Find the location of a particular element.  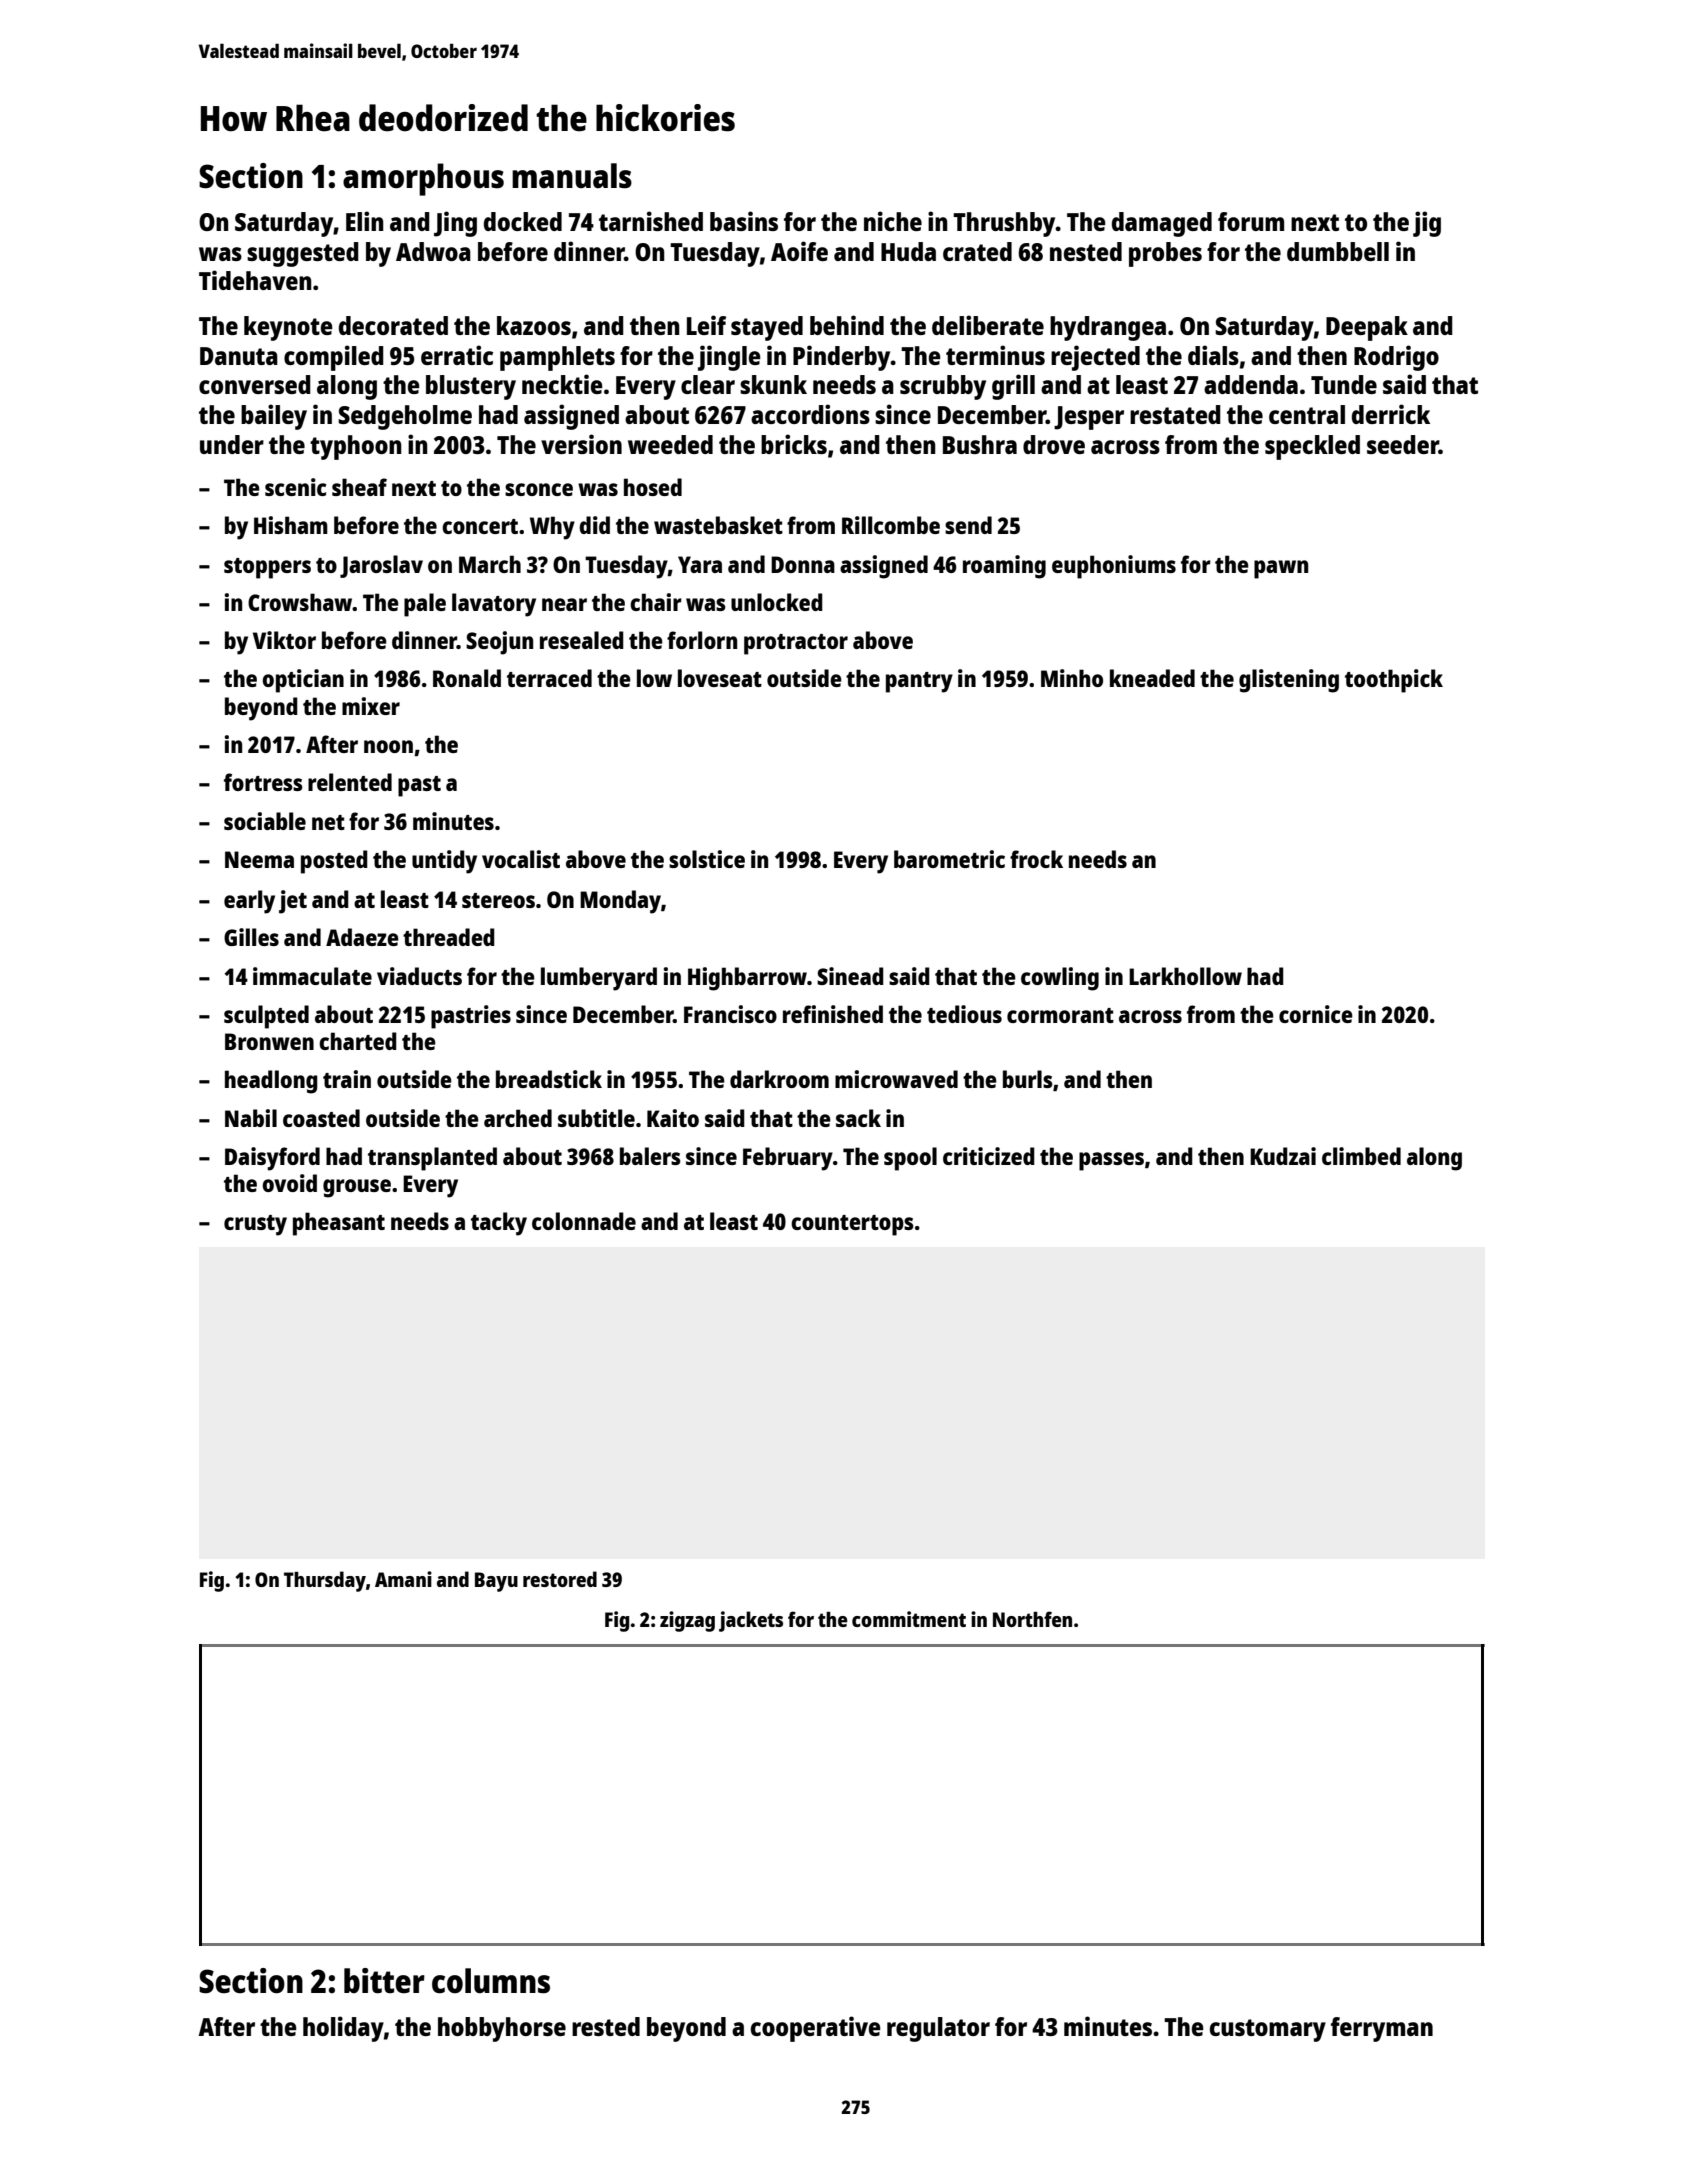

Thursday is located at coordinates (325, 1581).
